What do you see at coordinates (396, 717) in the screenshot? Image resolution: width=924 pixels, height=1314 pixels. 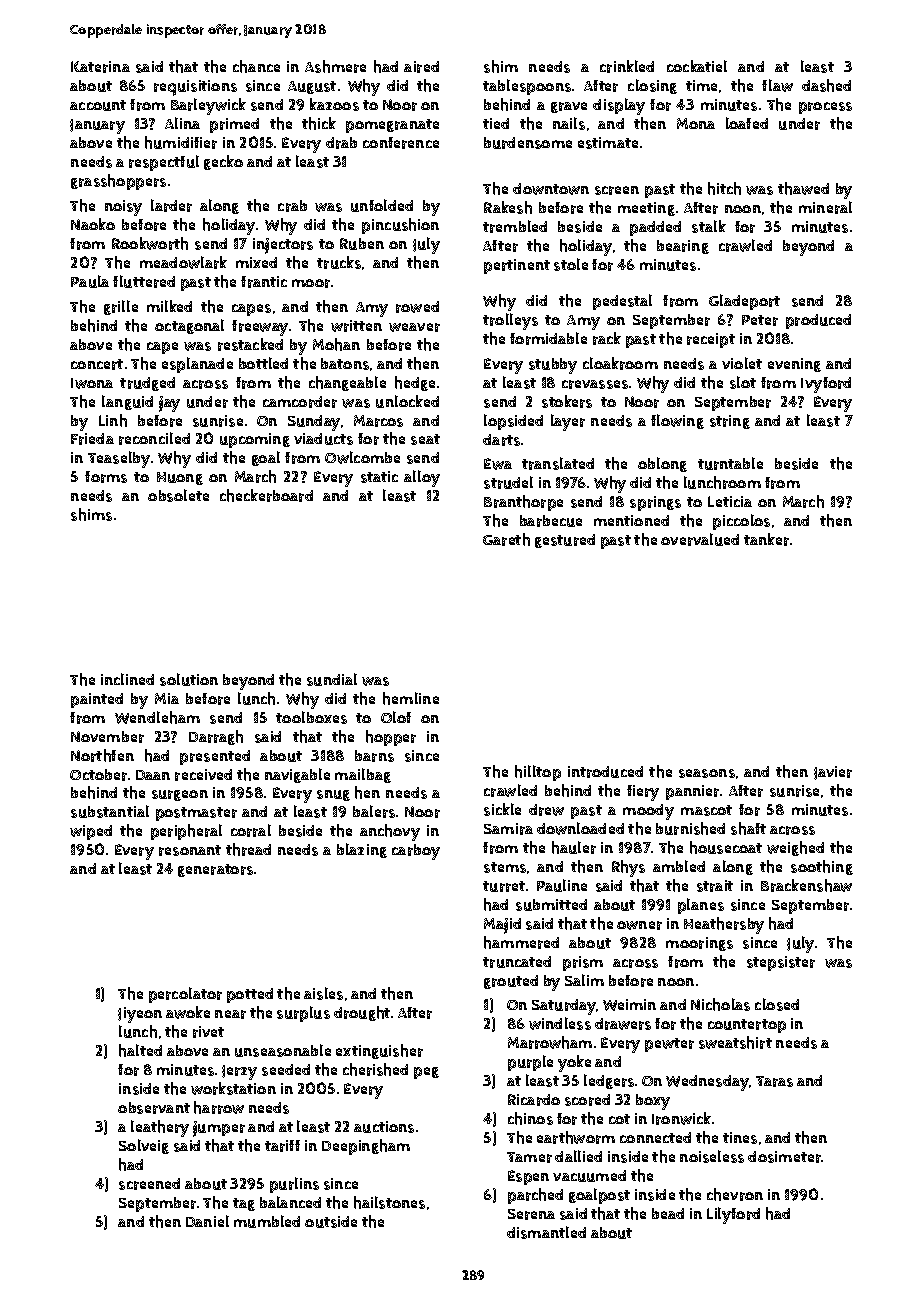 I see `Olof` at bounding box center [396, 717].
